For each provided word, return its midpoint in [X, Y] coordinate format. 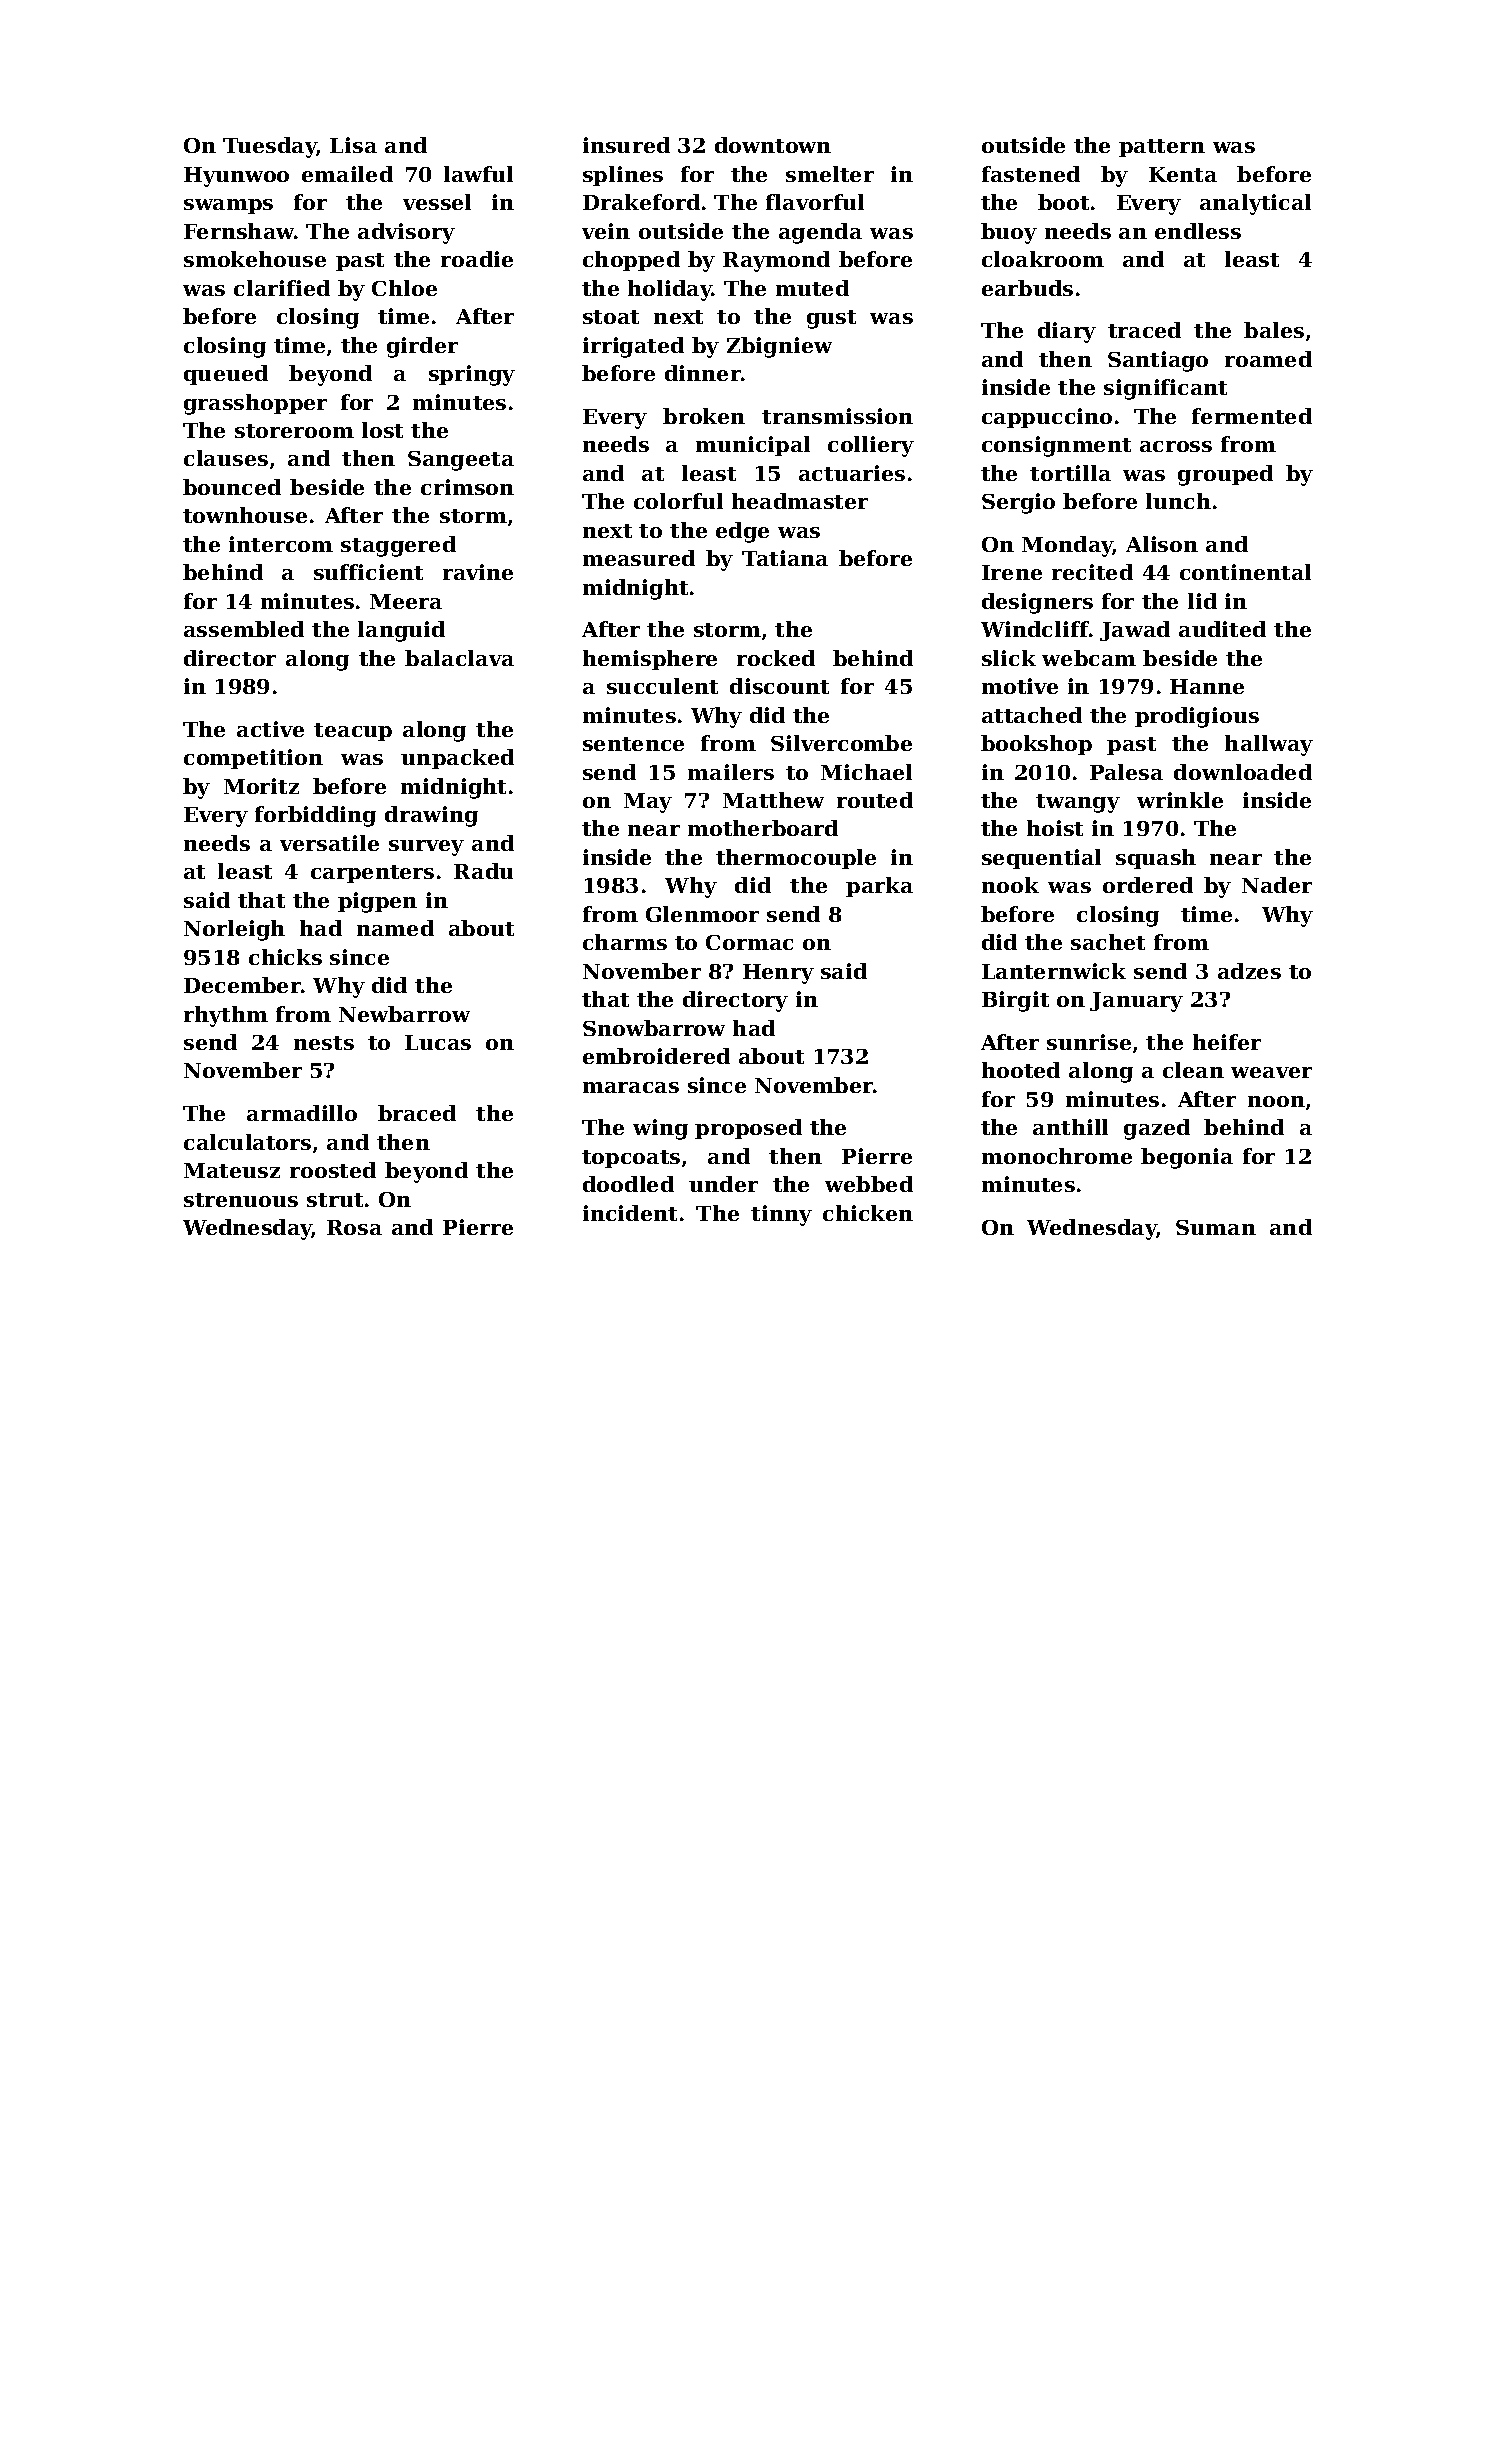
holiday [670, 290]
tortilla [1070, 473]
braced [417, 1113]
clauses [226, 458]
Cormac [749, 942]
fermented [1252, 416]
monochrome [1057, 1156]
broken [704, 416]
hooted [1021, 1070]
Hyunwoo [236, 177]
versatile [329, 843]
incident [630, 1213]
